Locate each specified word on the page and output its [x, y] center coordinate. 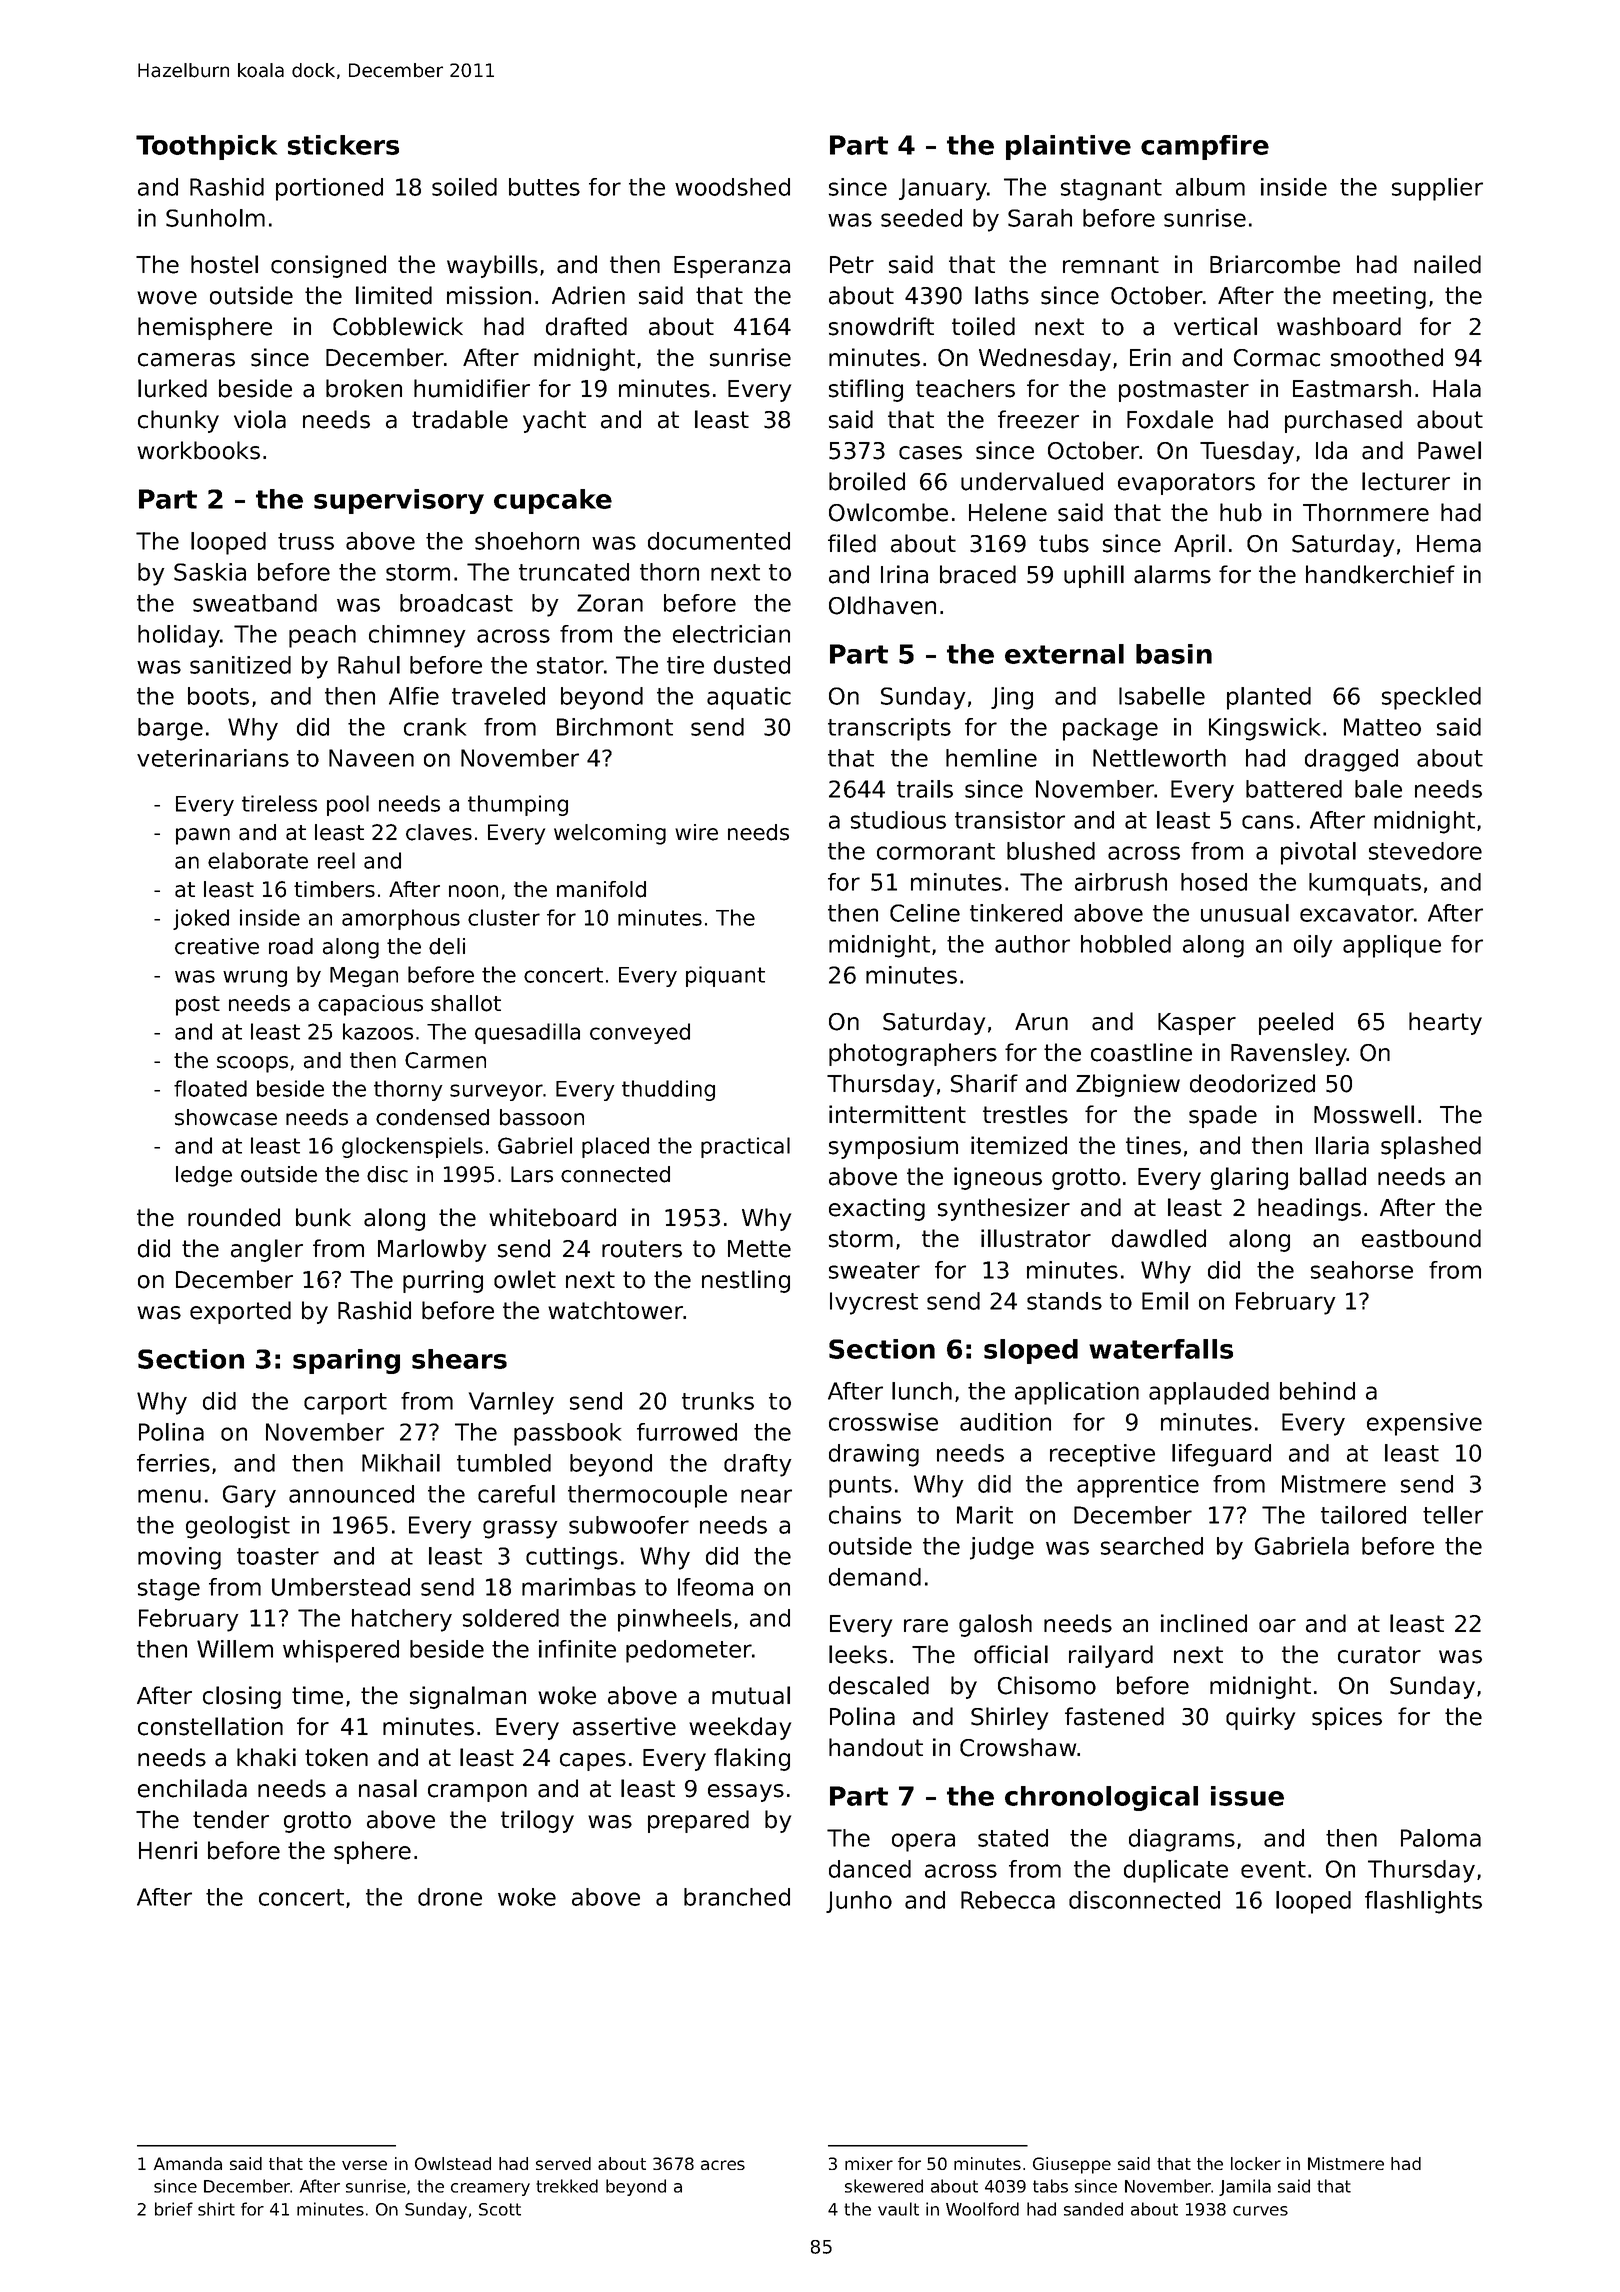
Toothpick [206, 147]
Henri [168, 1850]
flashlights [1423, 1902]
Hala [1457, 388]
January [943, 189]
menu [169, 1496]
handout [876, 1747]
